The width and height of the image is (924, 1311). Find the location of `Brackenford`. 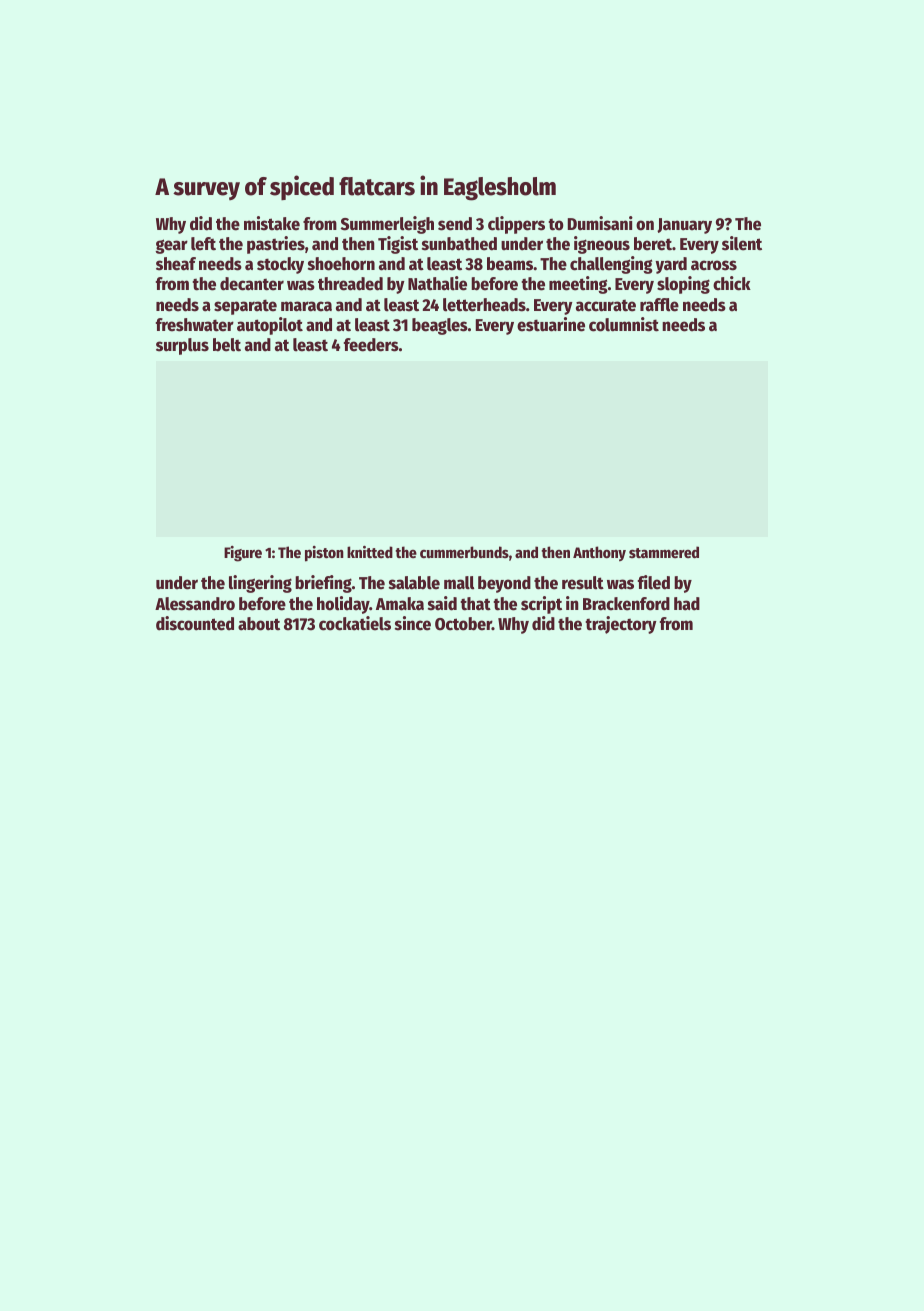

Brackenford is located at coordinates (626, 604).
